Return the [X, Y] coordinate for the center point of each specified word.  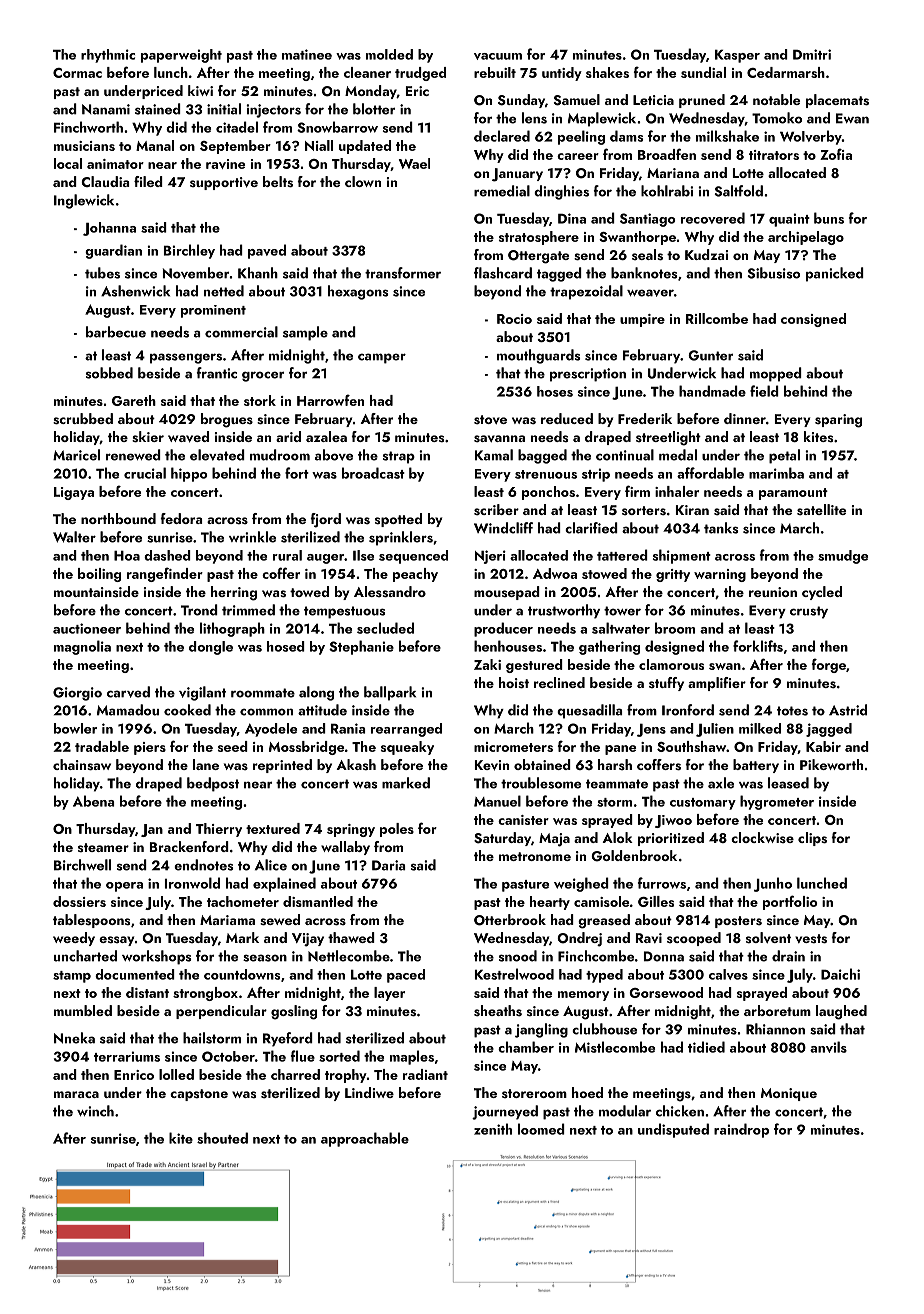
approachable [365, 1139]
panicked [835, 274]
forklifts [758, 646]
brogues [227, 420]
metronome [535, 856]
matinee [307, 54]
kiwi [200, 90]
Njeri [490, 557]
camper [382, 358]
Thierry [219, 830]
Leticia [653, 100]
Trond [199, 610]
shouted [222, 1138]
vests [811, 939]
